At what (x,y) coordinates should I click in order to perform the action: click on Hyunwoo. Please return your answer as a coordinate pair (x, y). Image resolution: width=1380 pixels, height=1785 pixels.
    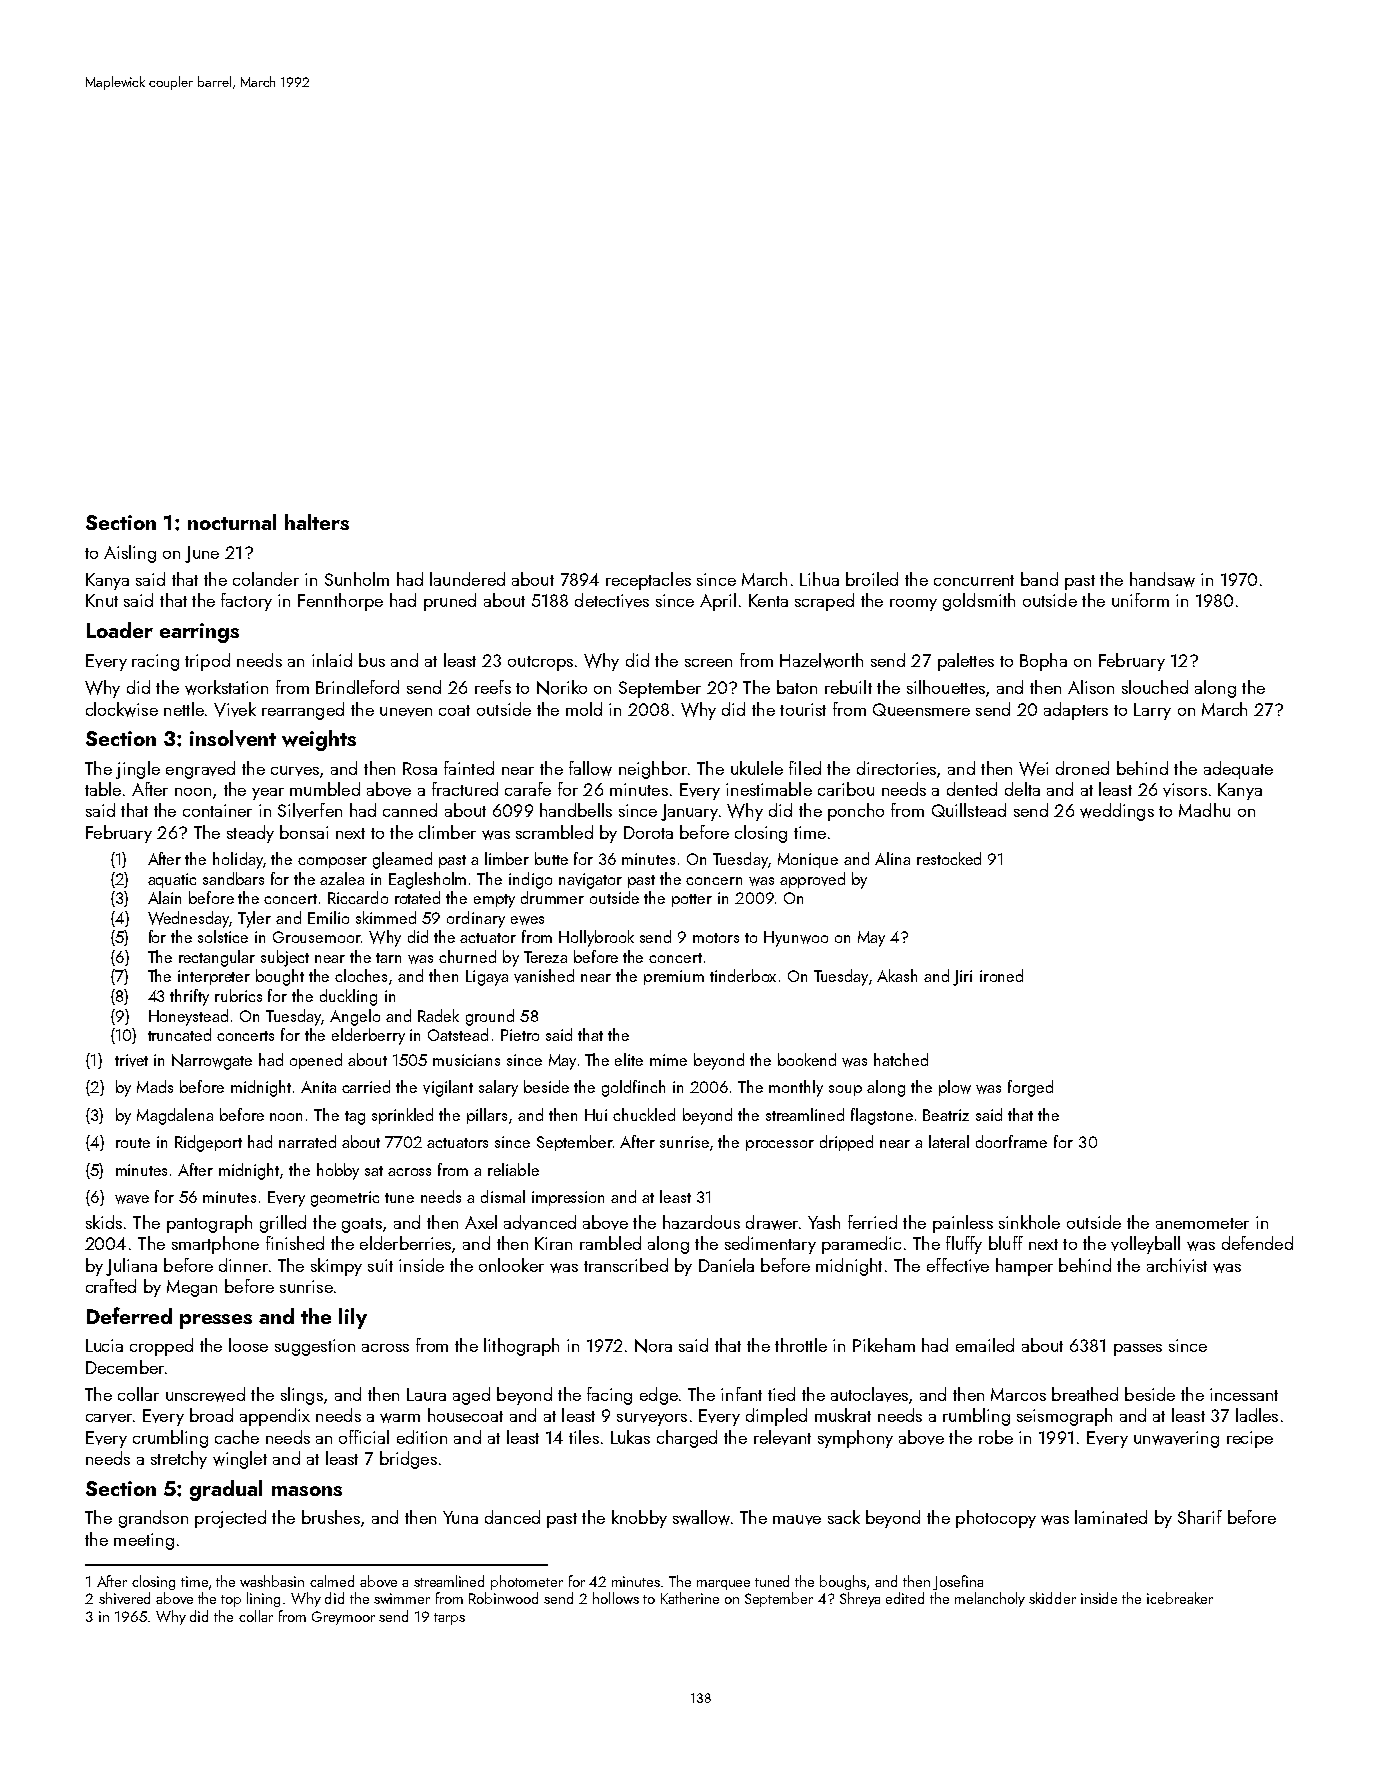
    Looking at the image, I should click on (796, 939).
